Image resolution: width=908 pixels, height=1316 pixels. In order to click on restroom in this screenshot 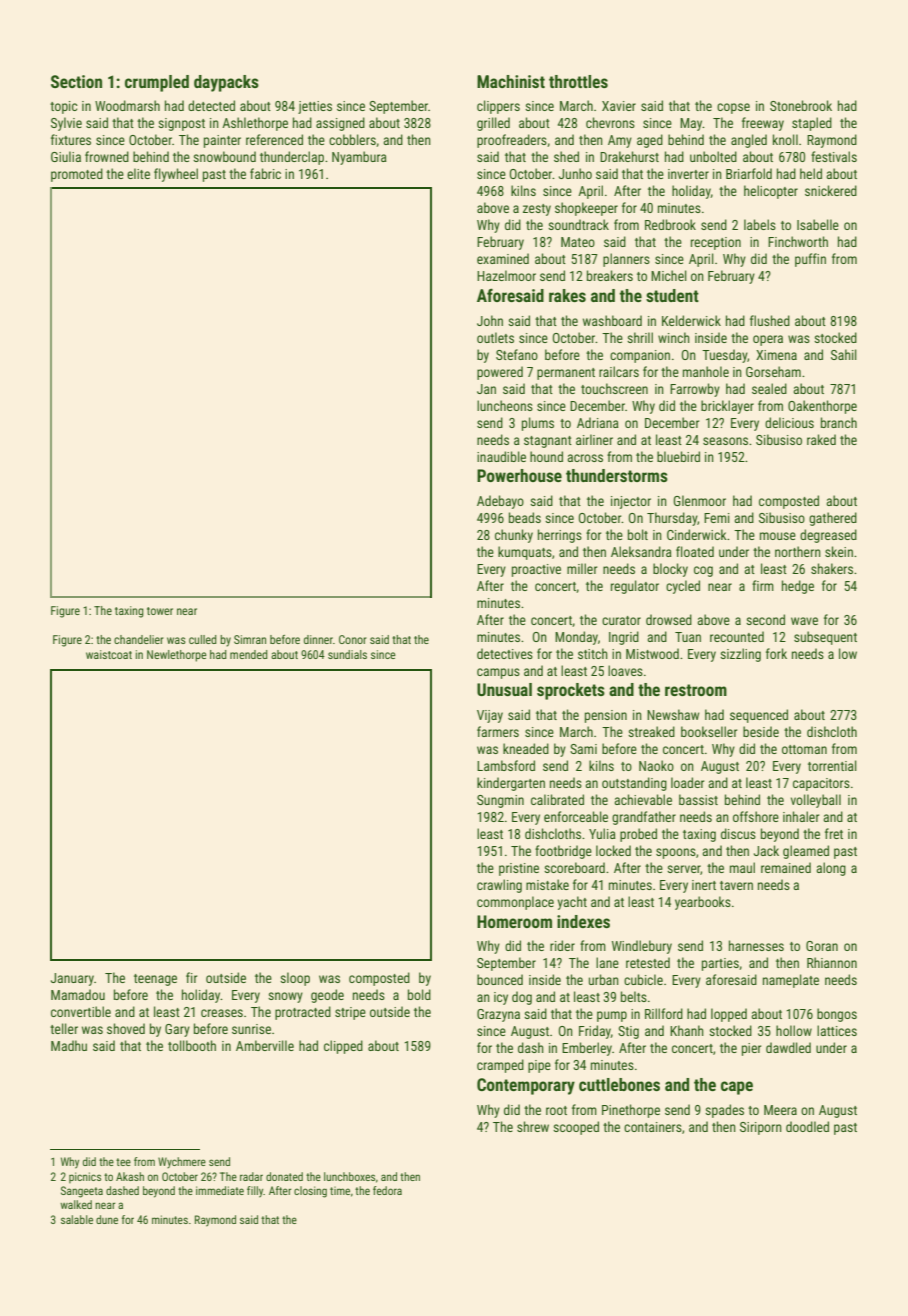, I will do `click(696, 690)`.
